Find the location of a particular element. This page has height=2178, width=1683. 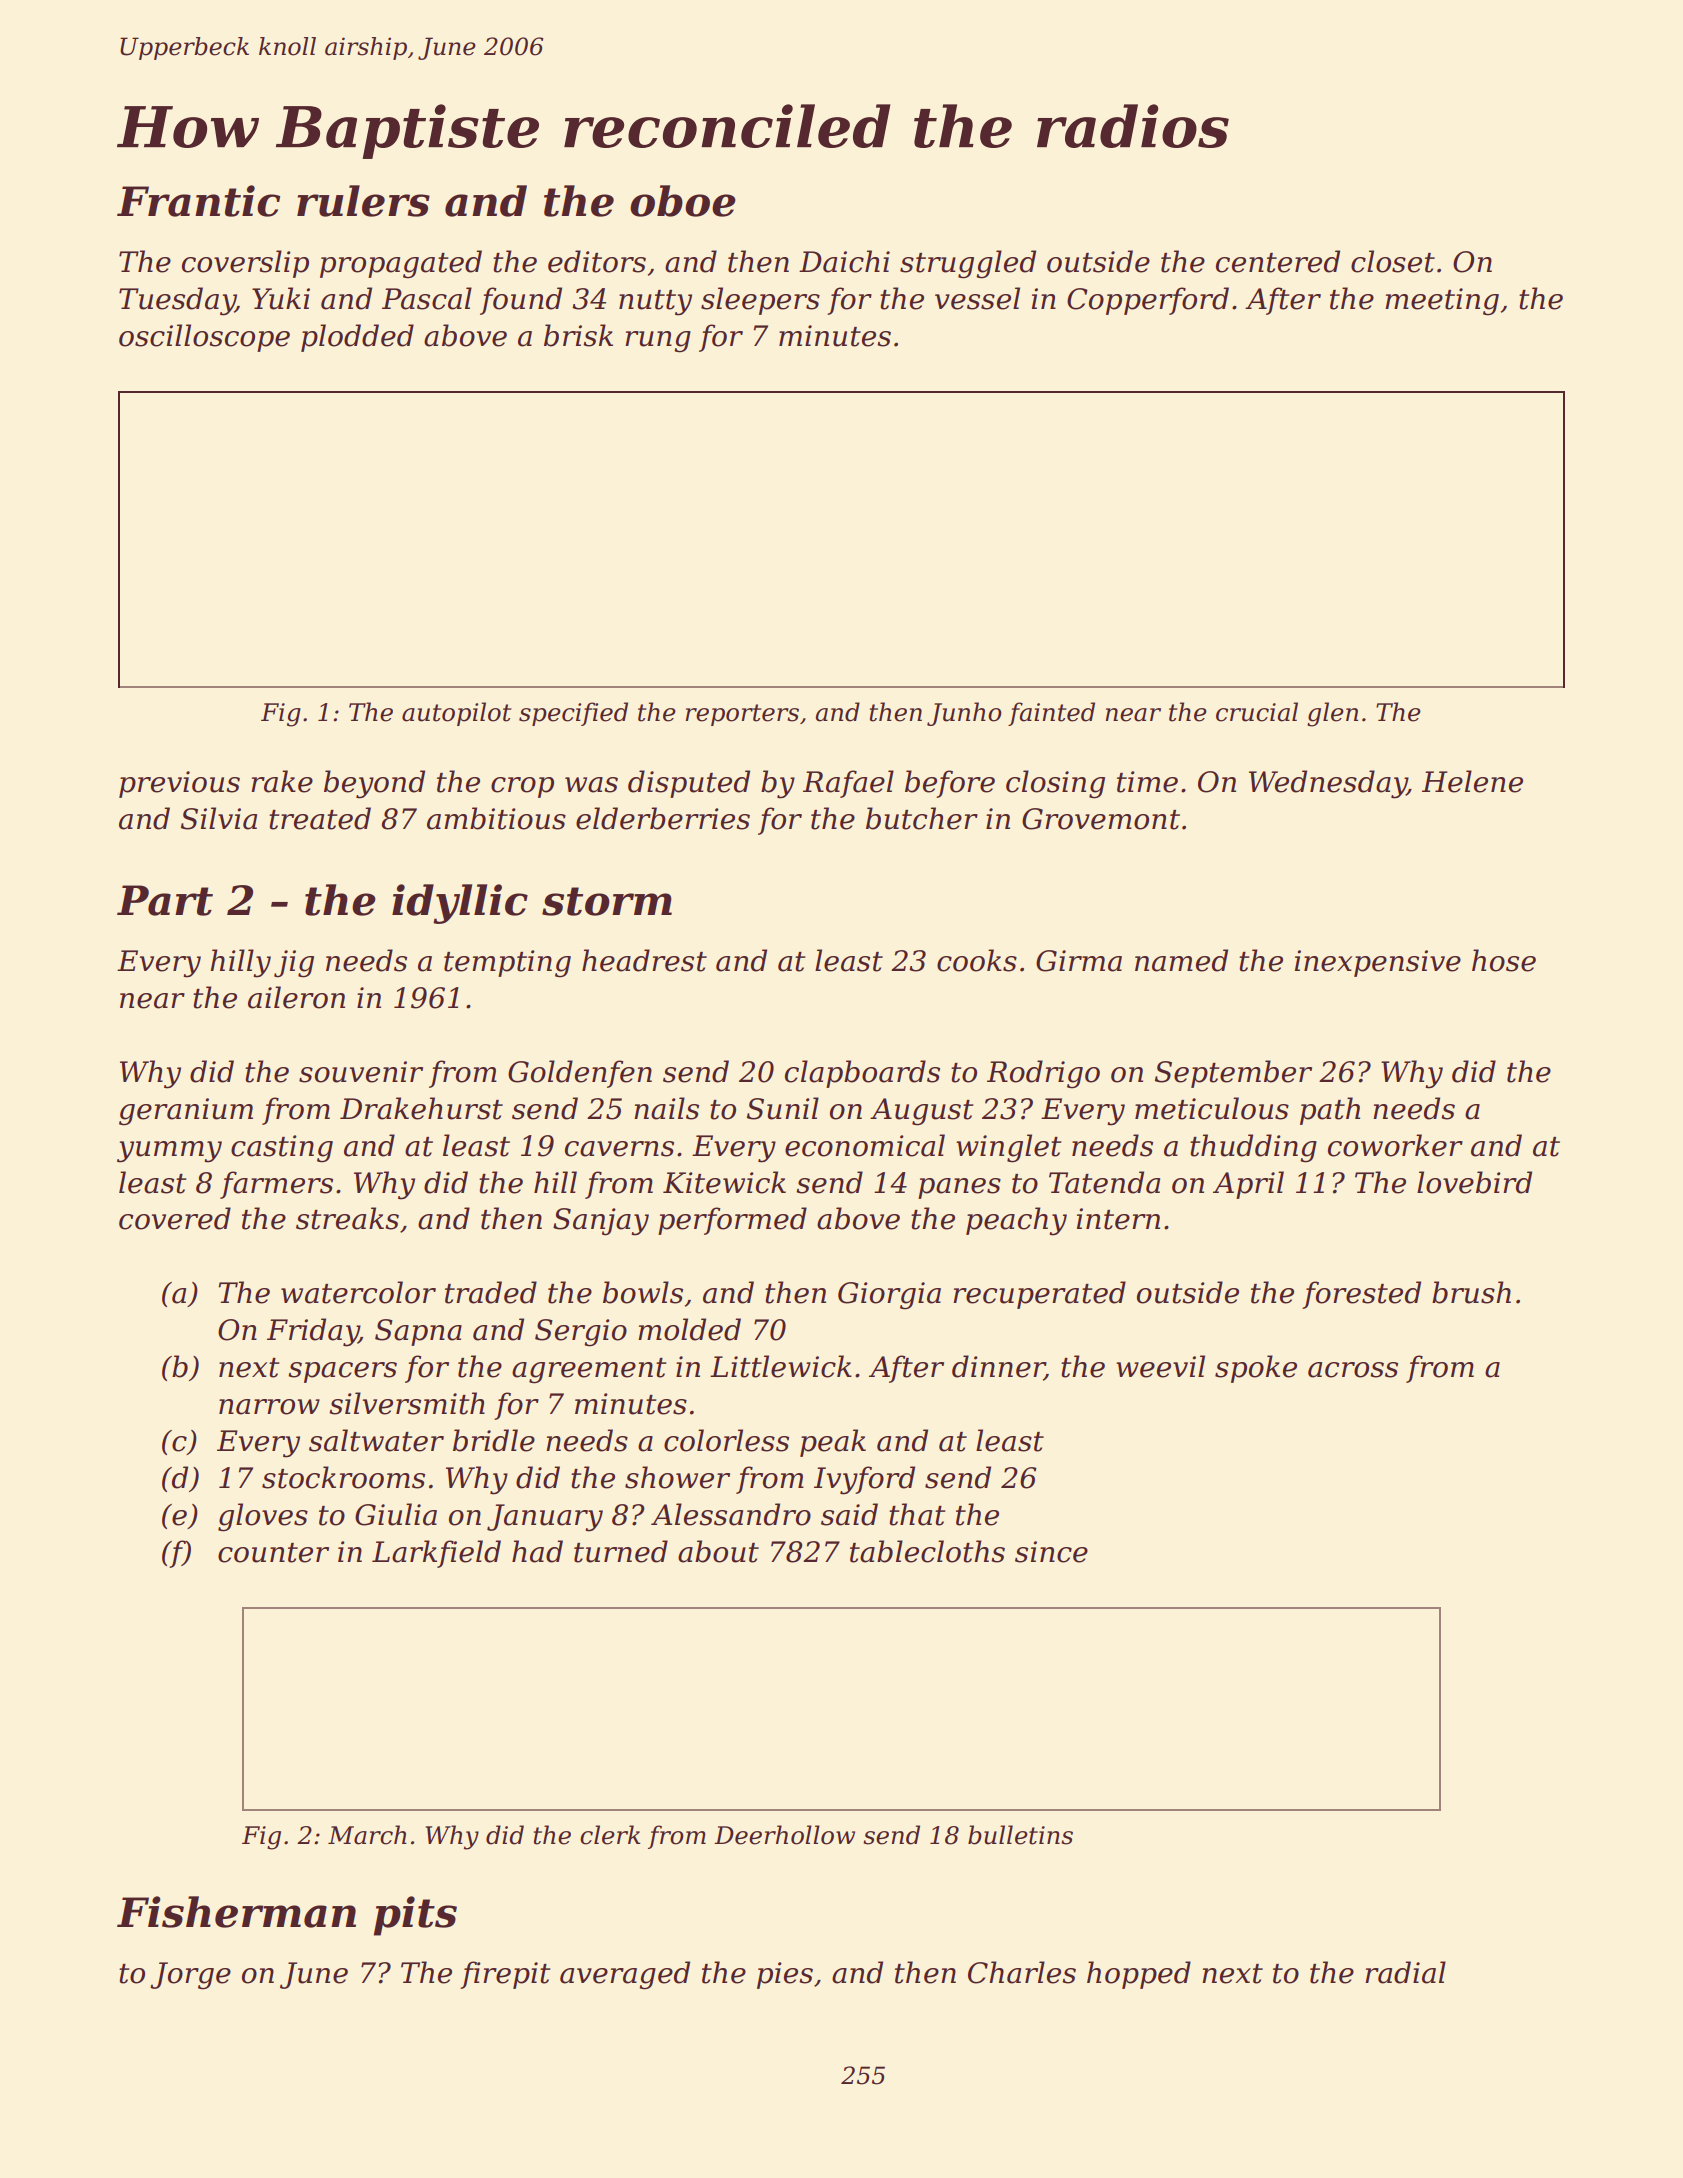

pies is located at coordinates (785, 1975).
